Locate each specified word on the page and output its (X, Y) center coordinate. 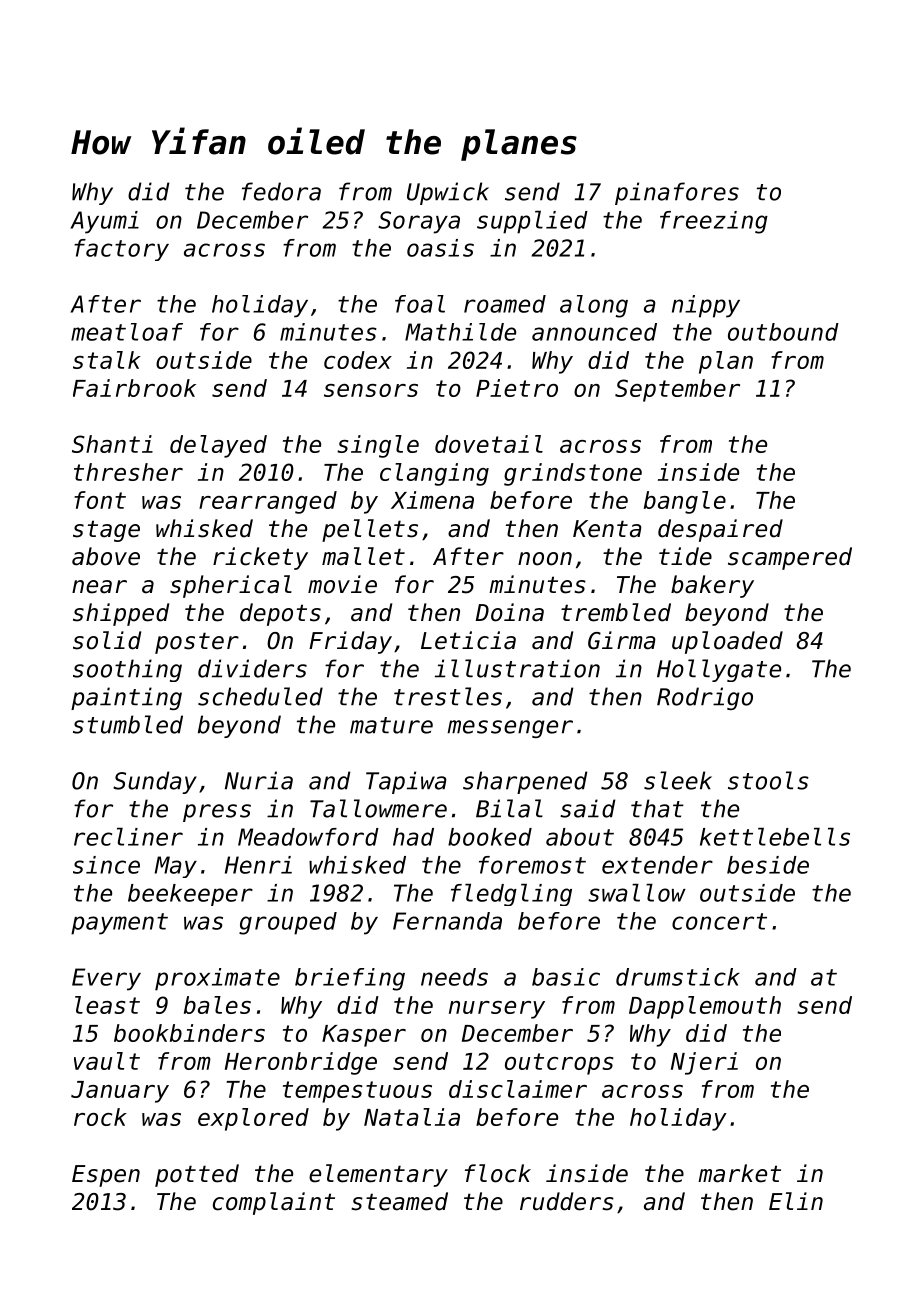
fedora (281, 191)
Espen (106, 1176)
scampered (790, 558)
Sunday (155, 782)
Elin (796, 1201)
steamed (399, 1201)
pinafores (677, 193)
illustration (517, 668)
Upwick (448, 193)
